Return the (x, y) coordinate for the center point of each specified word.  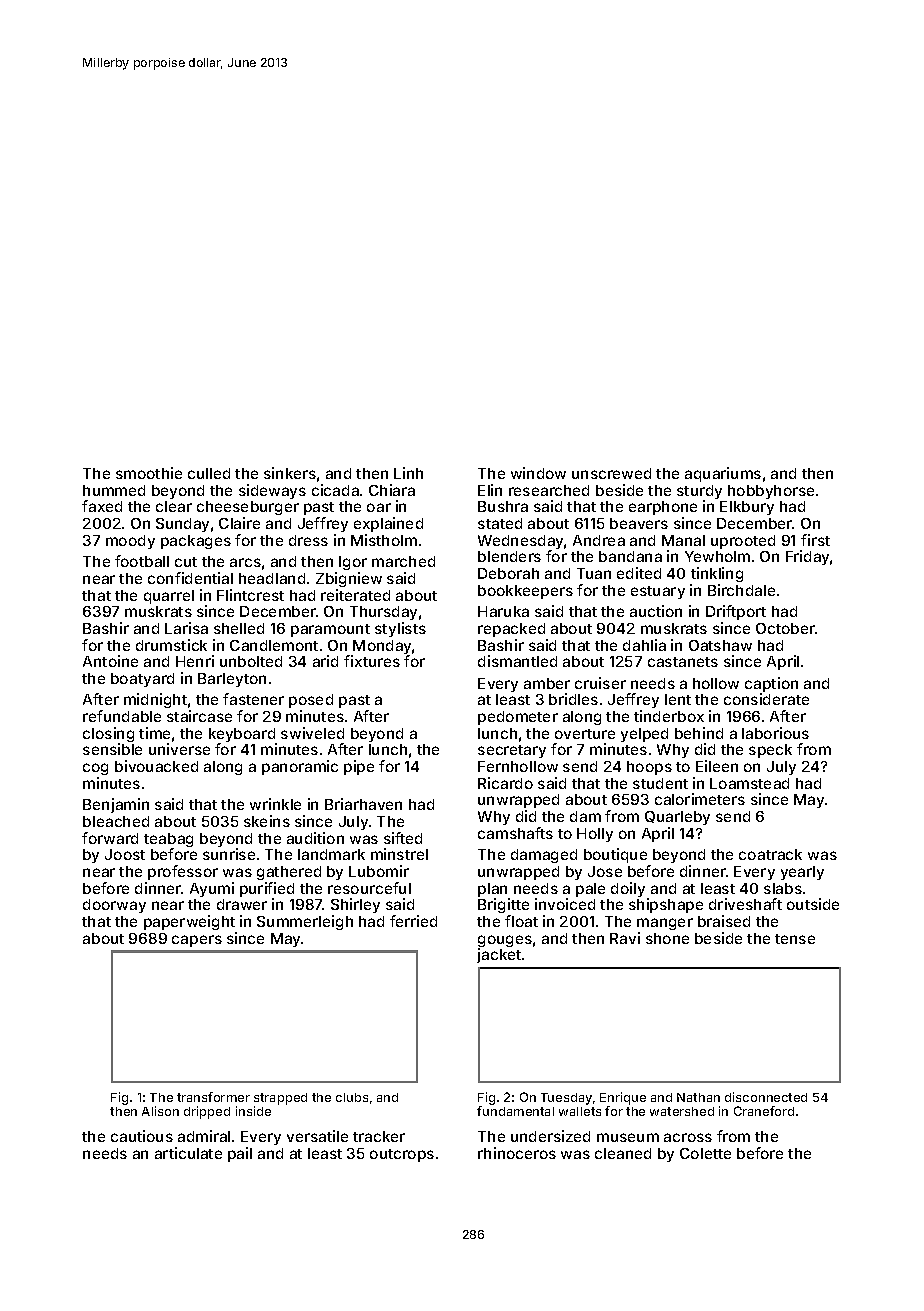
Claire (239, 523)
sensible (112, 749)
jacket (499, 955)
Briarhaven (363, 804)
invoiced (565, 904)
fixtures (372, 661)
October (785, 628)
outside (813, 904)
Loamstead (749, 783)
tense (795, 939)
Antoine (110, 661)
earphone (663, 508)
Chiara (392, 490)
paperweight (189, 922)
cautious (142, 1136)
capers (197, 941)
